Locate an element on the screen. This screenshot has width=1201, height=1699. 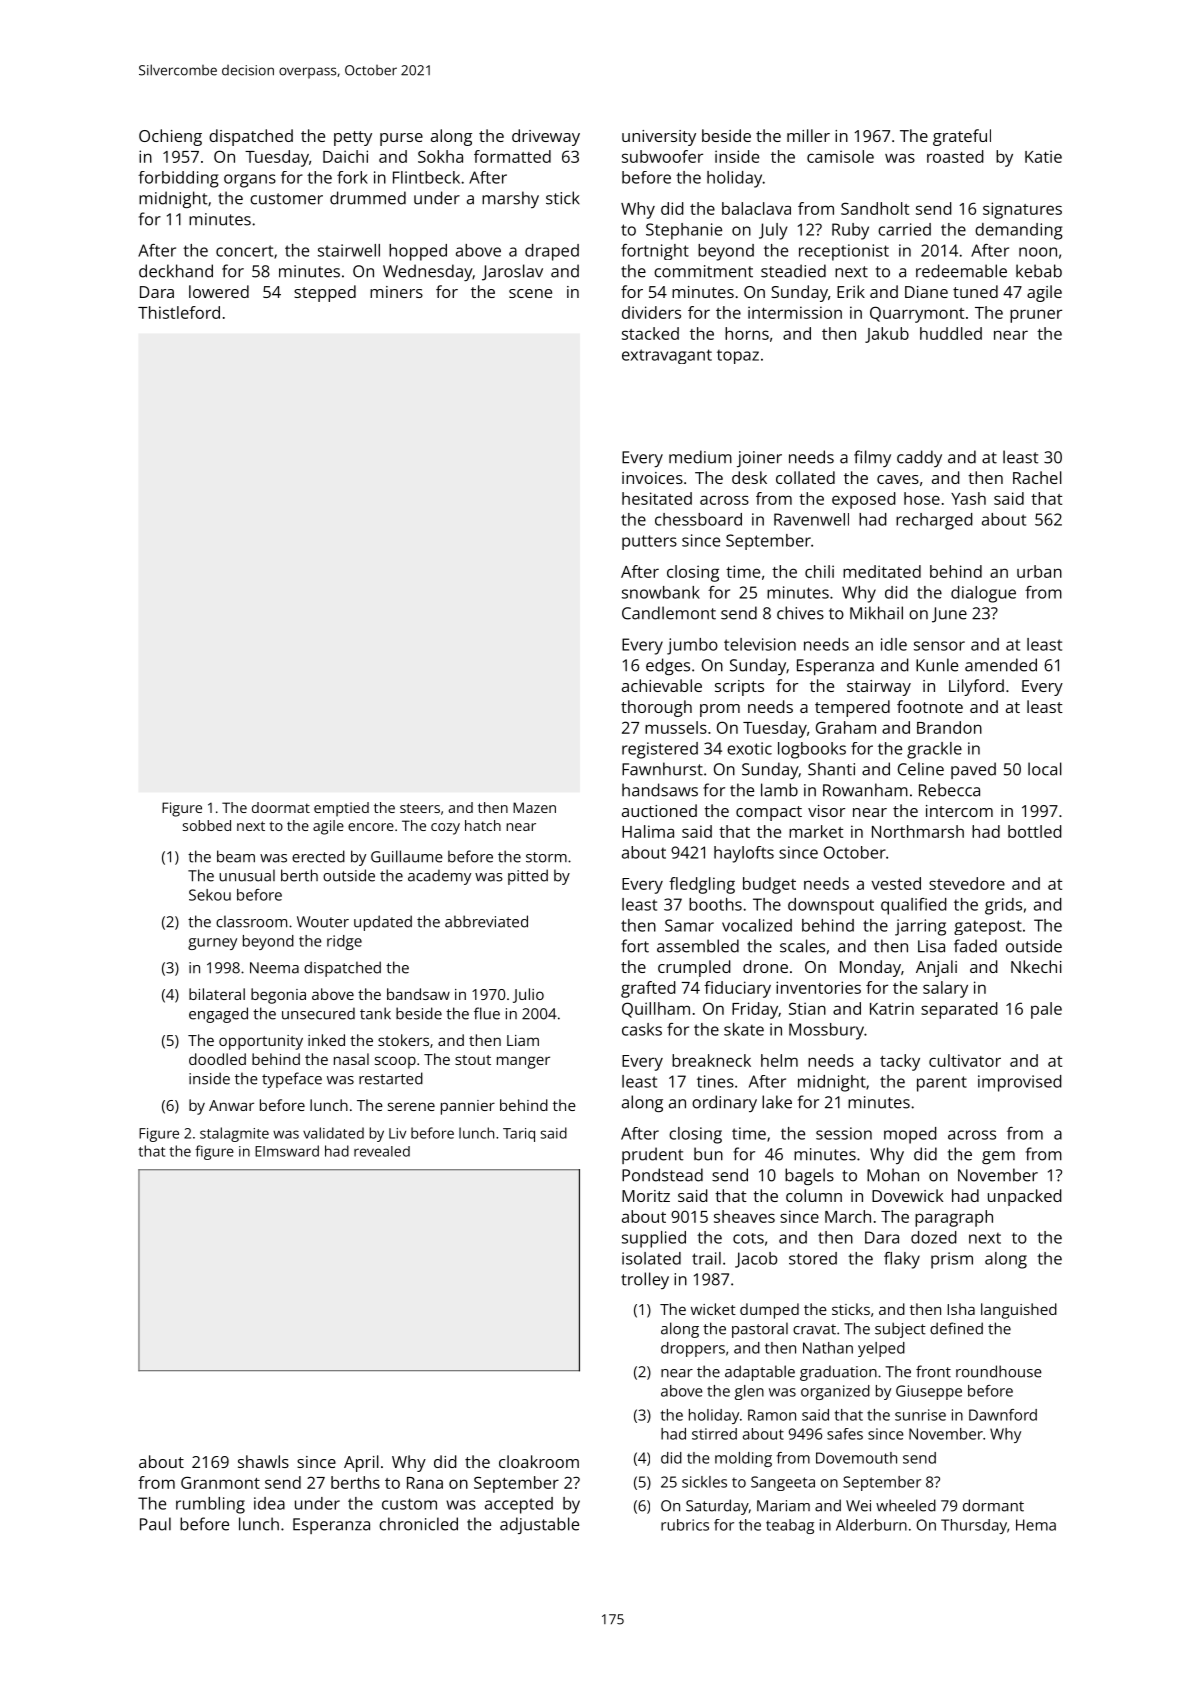
carried is located at coordinates (904, 229).
